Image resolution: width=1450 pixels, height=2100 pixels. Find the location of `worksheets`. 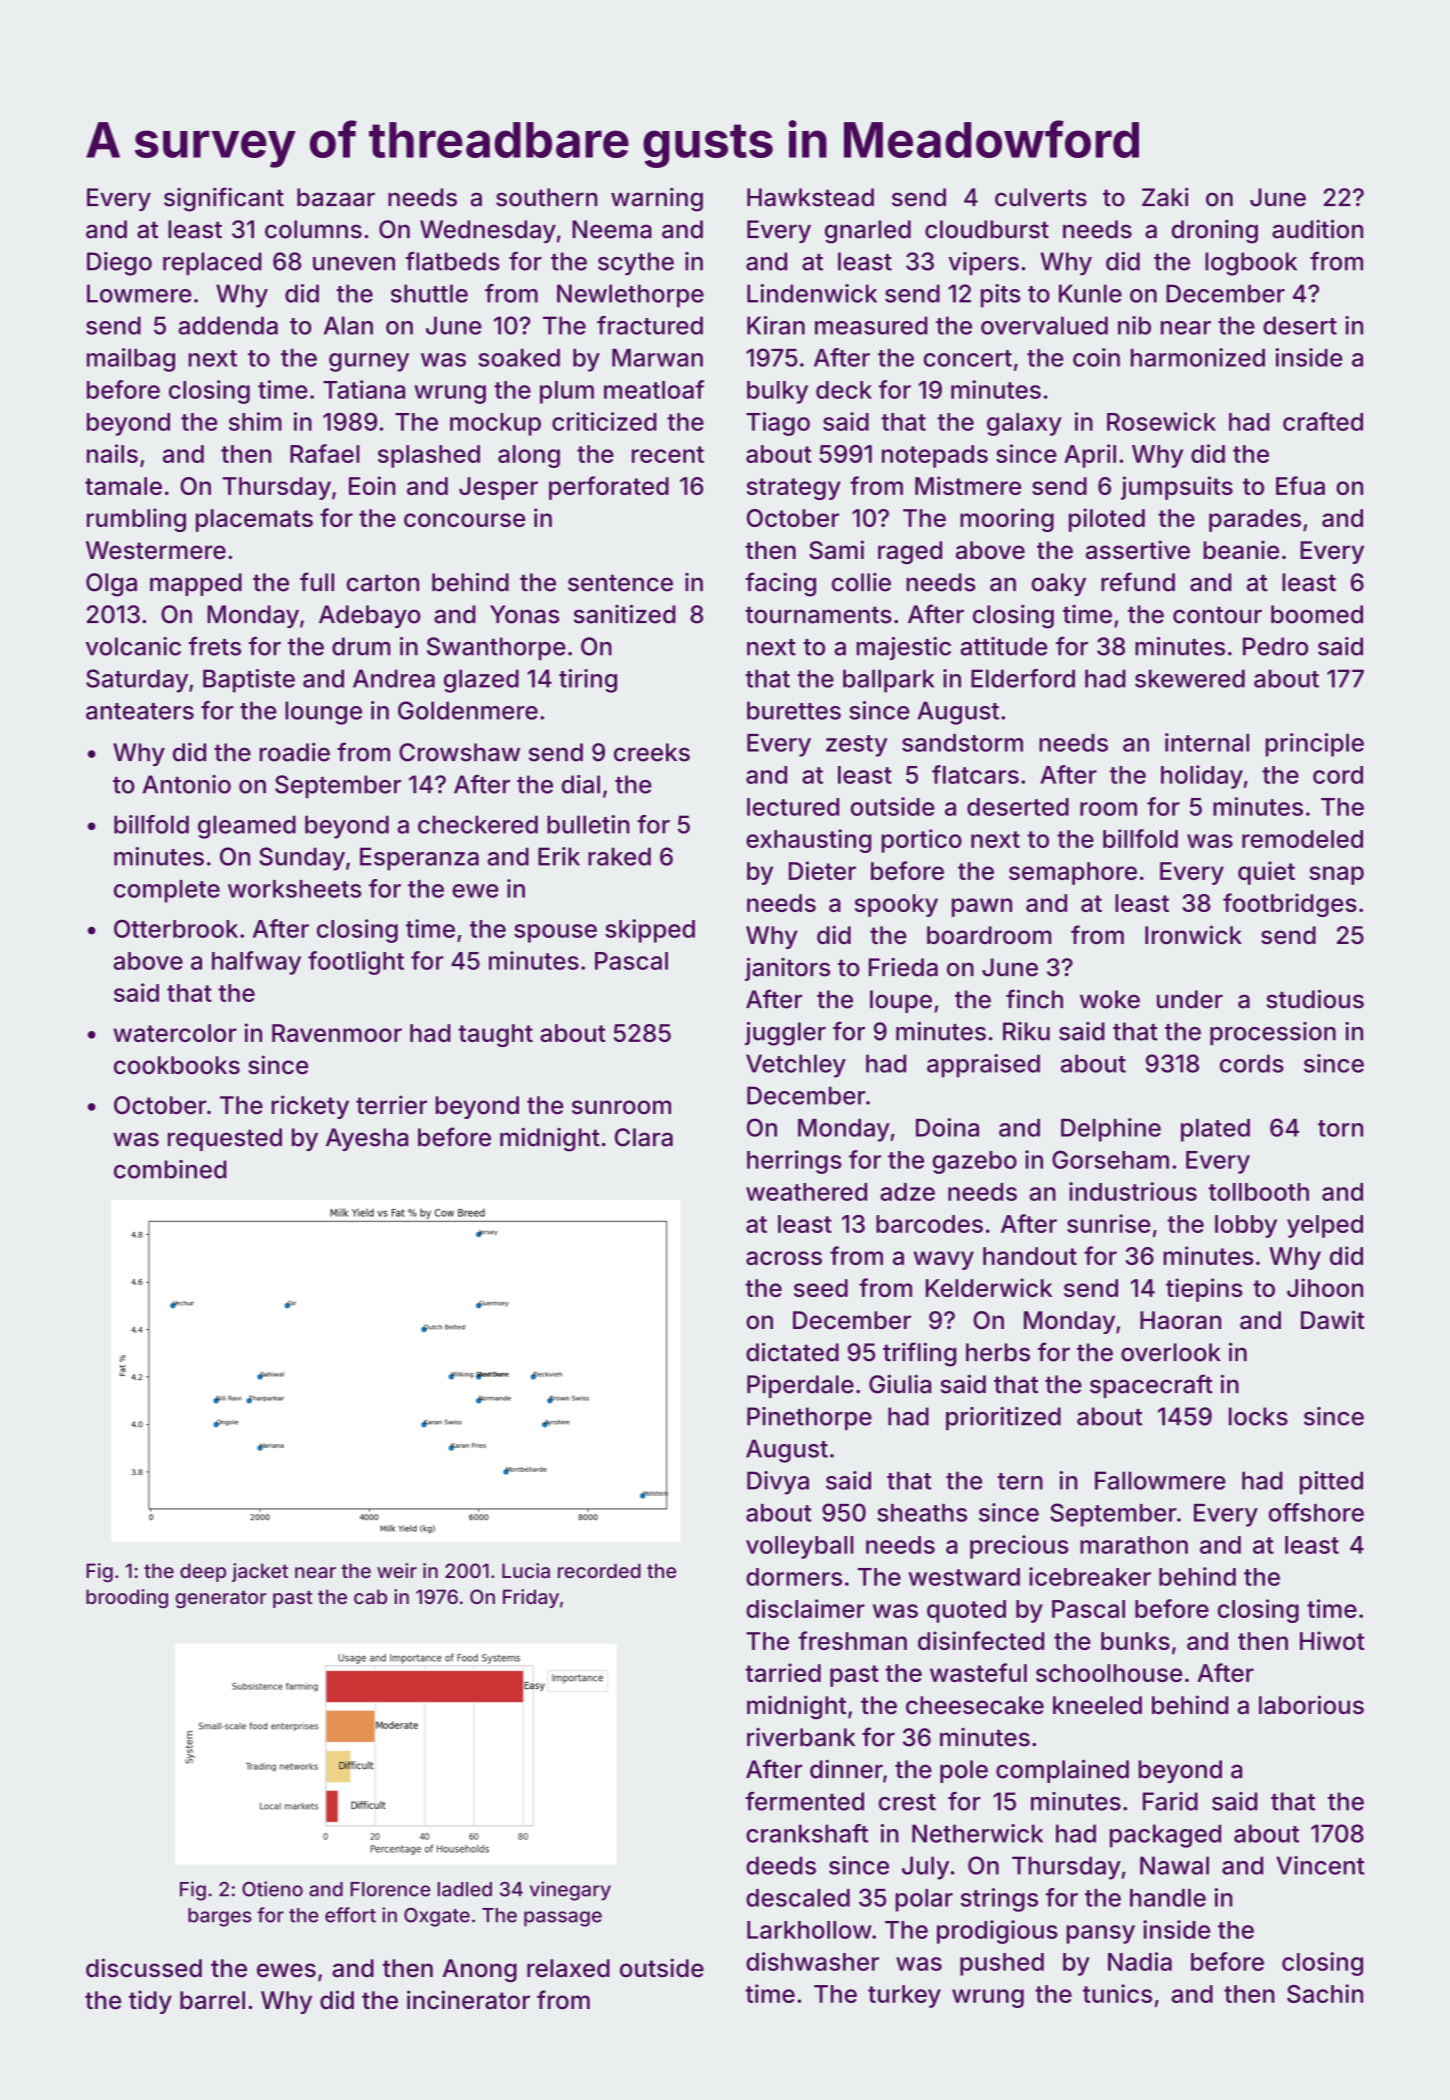

worksheets is located at coordinates (294, 889).
